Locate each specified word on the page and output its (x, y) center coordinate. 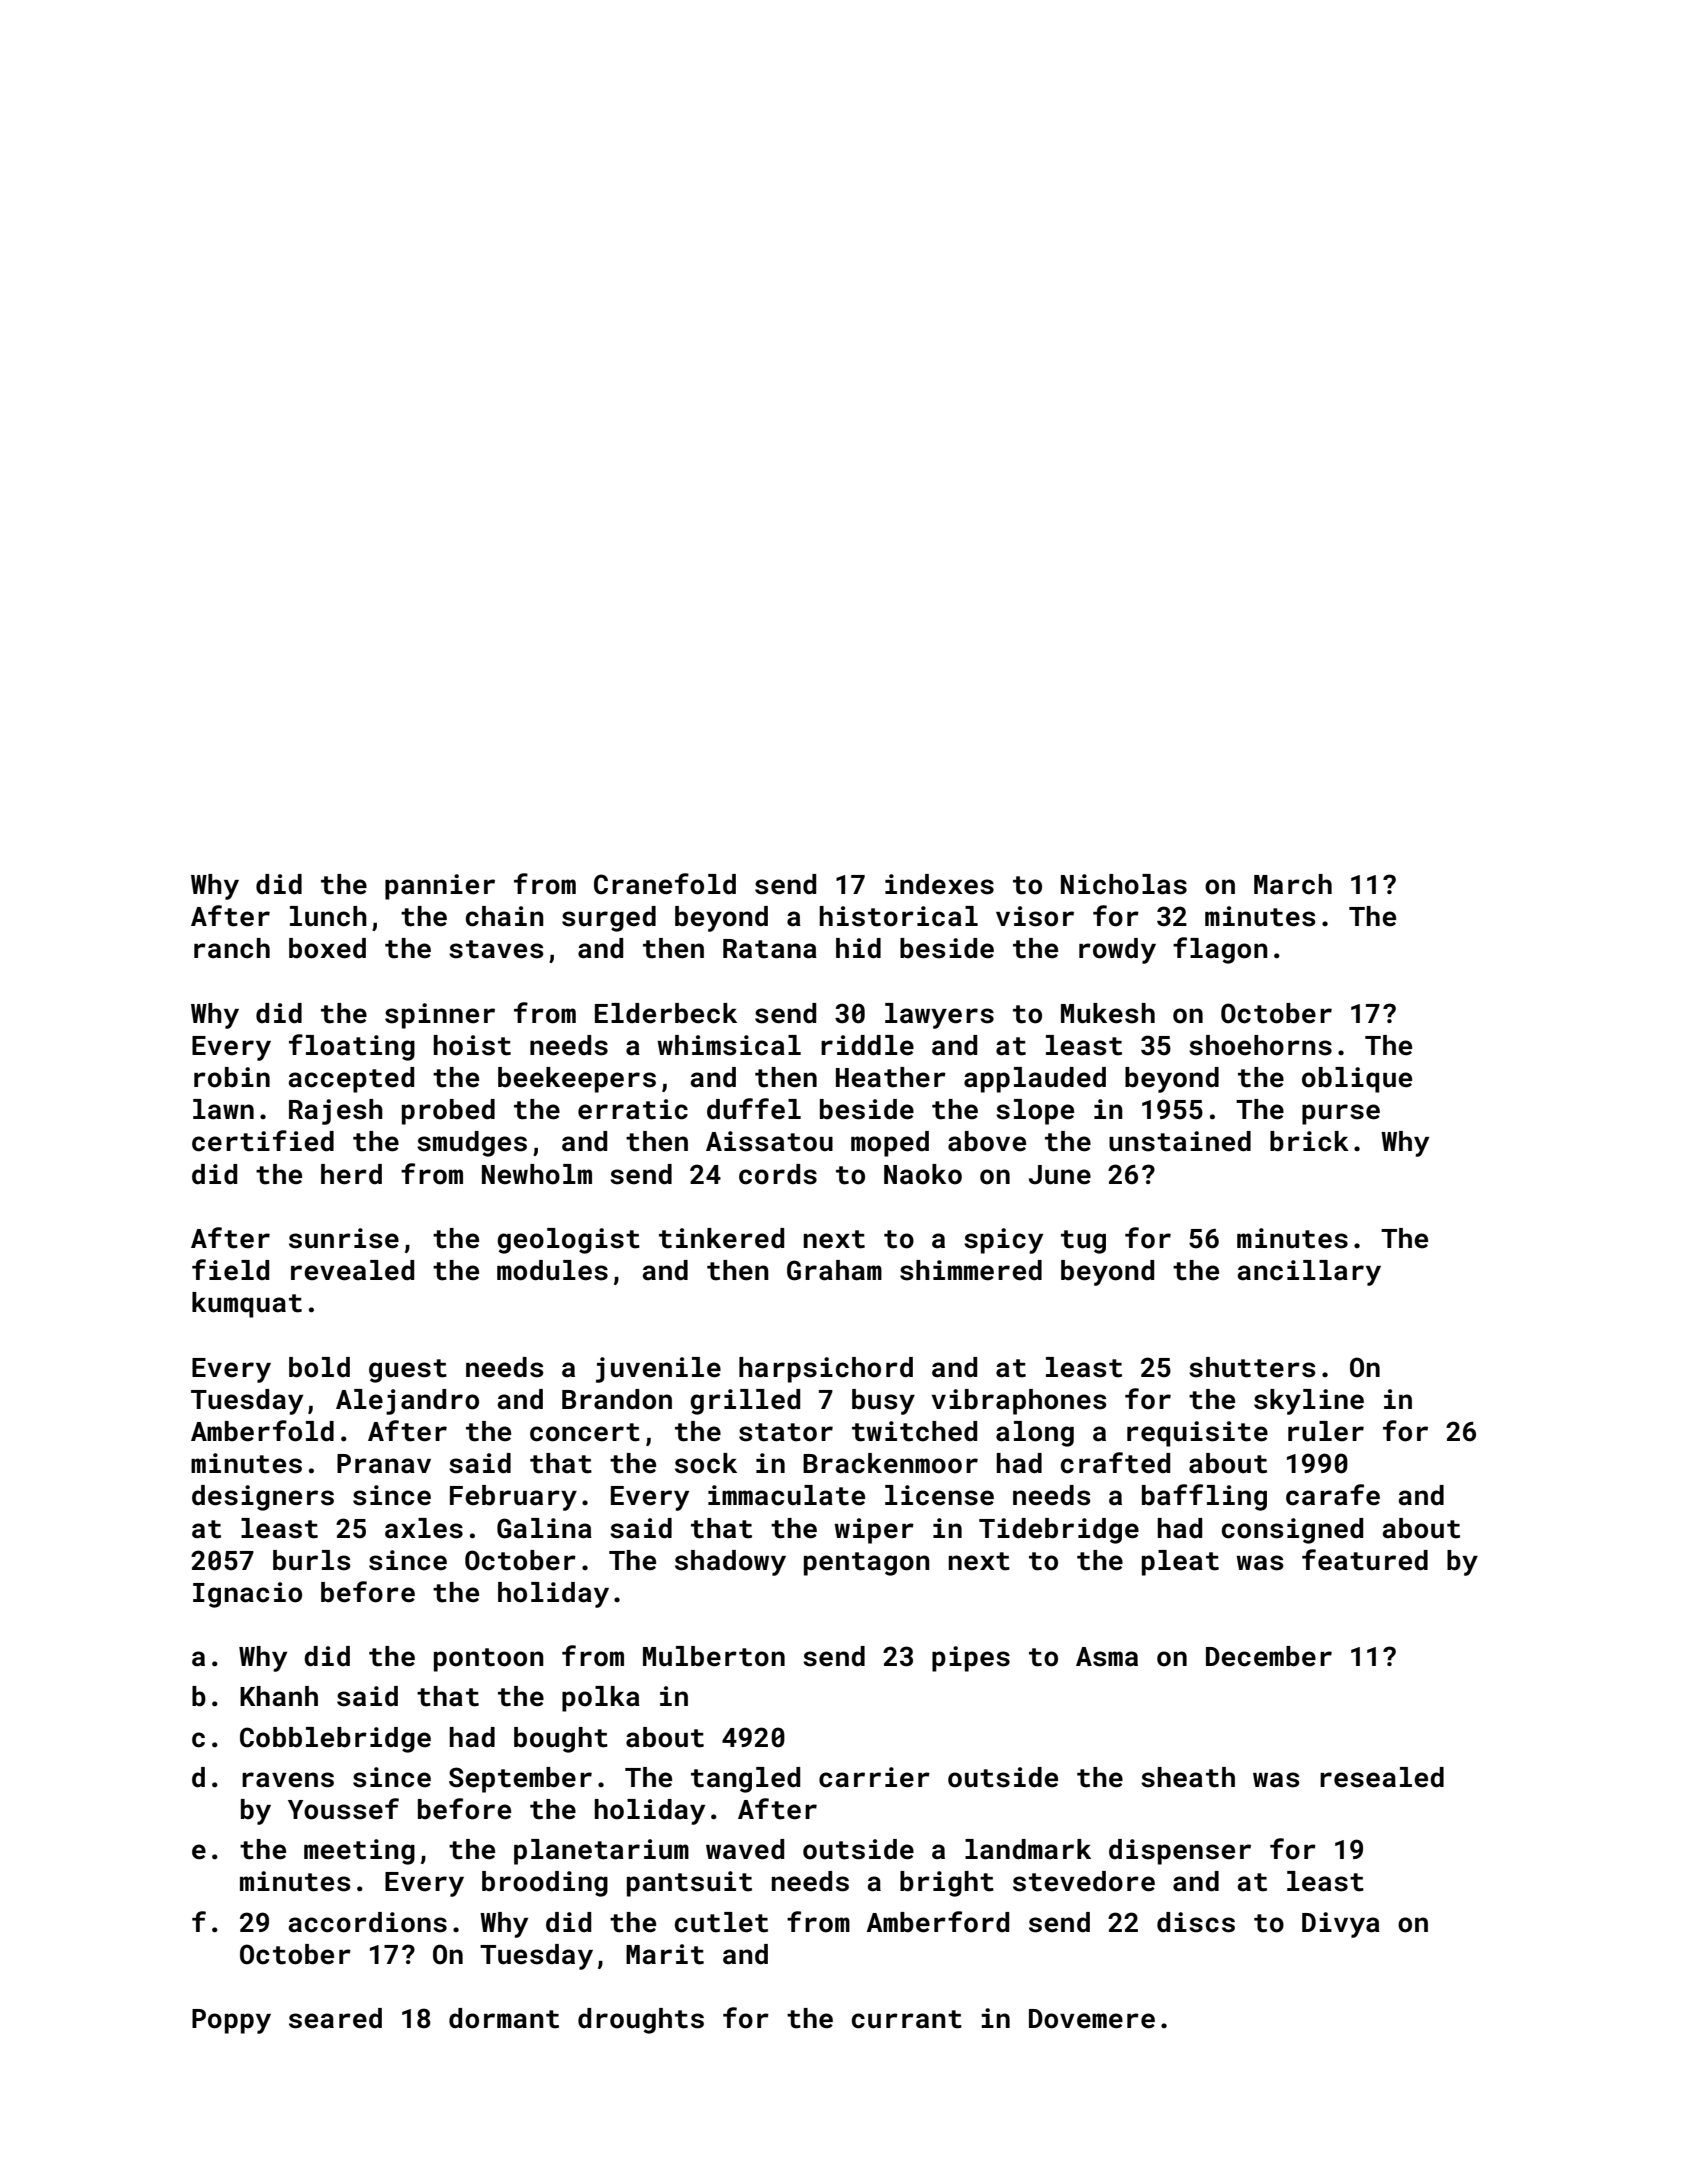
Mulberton (714, 1656)
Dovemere (1092, 2019)
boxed (327, 948)
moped (890, 1144)
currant (907, 2019)
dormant (504, 2018)
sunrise (344, 1238)
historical (898, 916)
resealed (1382, 1777)
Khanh (279, 1696)
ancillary (1309, 1273)
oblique (1357, 1080)
